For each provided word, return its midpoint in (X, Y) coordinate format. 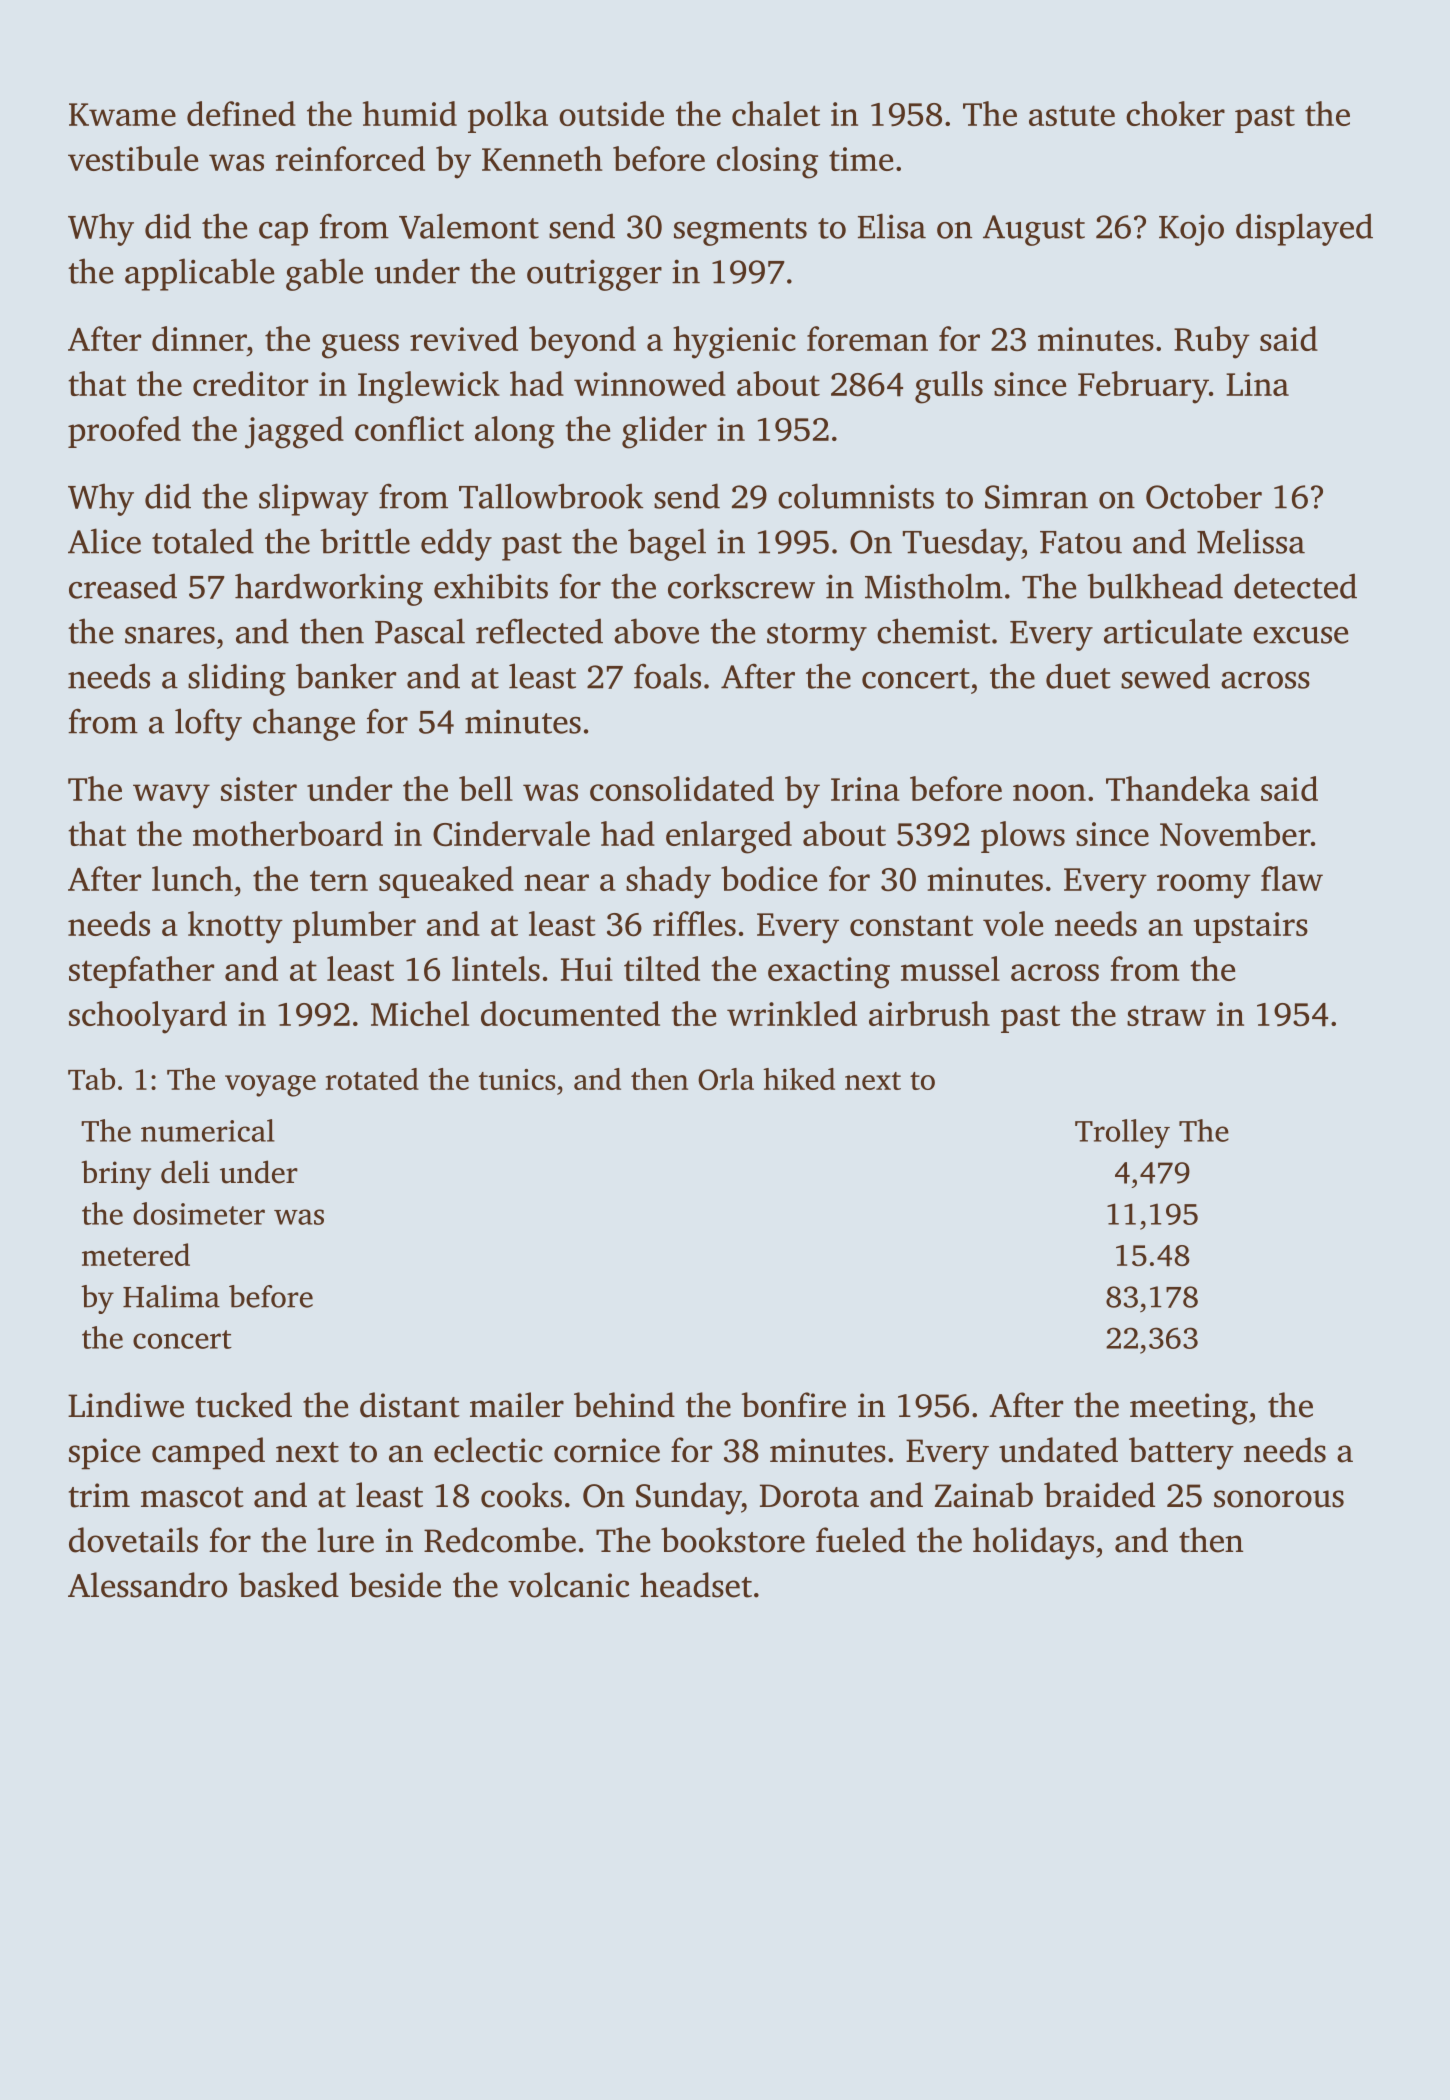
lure (345, 1540)
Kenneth (542, 158)
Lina (1257, 384)
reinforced (350, 158)
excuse (1300, 635)
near (556, 882)
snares (170, 635)
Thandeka (1178, 788)
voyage (270, 1086)
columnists (856, 496)
